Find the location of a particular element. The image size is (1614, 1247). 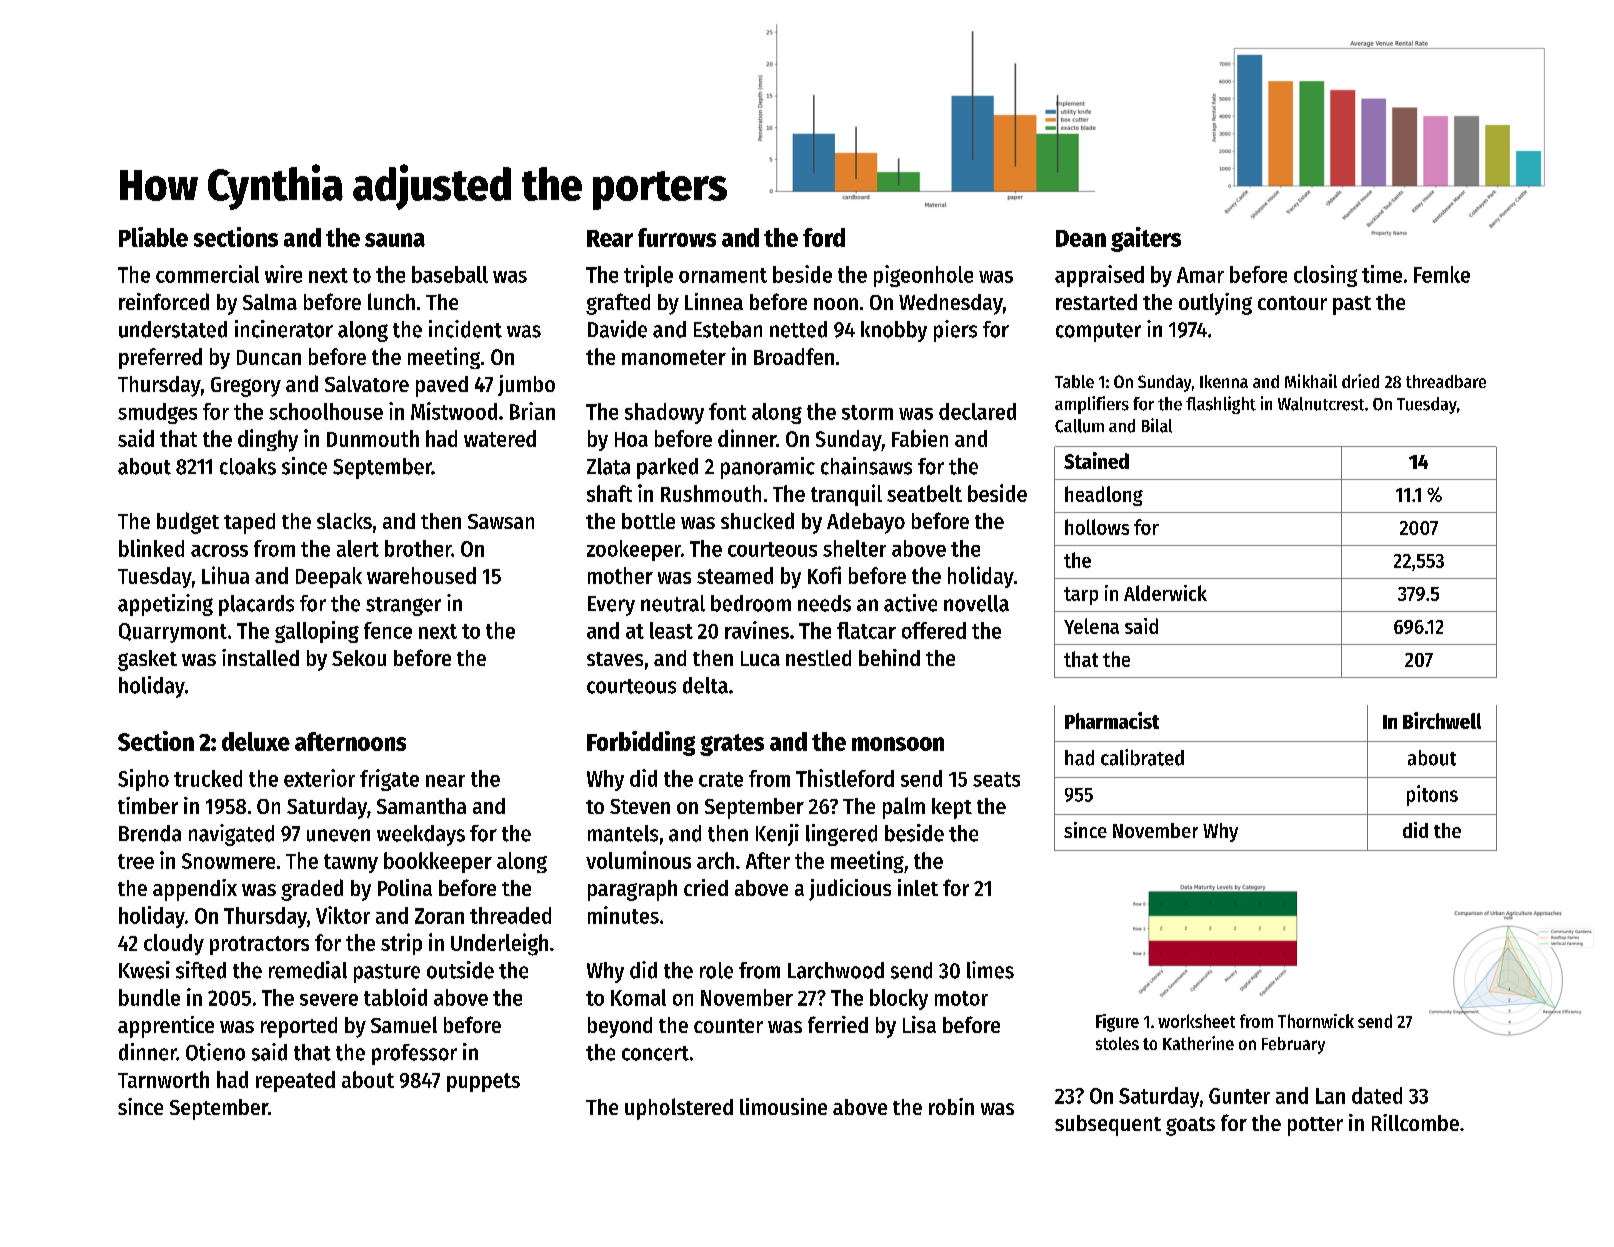

gaiters is located at coordinates (1146, 239).
